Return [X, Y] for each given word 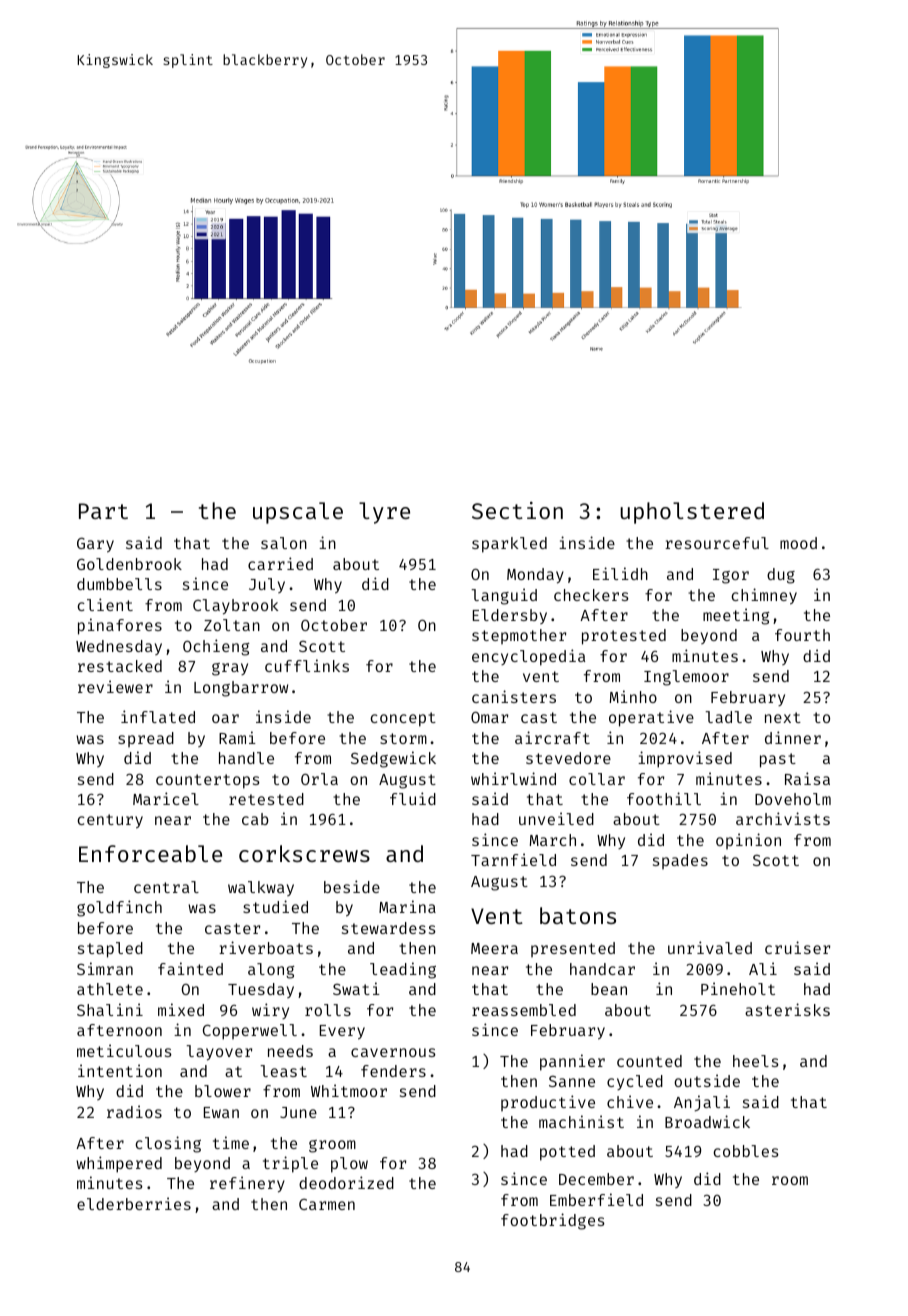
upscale [298, 513]
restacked [120, 666]
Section [517, 510]
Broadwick [707, 1121]
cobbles [746, 1151]
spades [680, 861]
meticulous [124, 1050]
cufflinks [307, 665]
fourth [802, 635]
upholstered [692, 513]
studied [275, 906]
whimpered [119, 1164]
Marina [407, 906]
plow [349, 1165]
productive [548, 1103]
